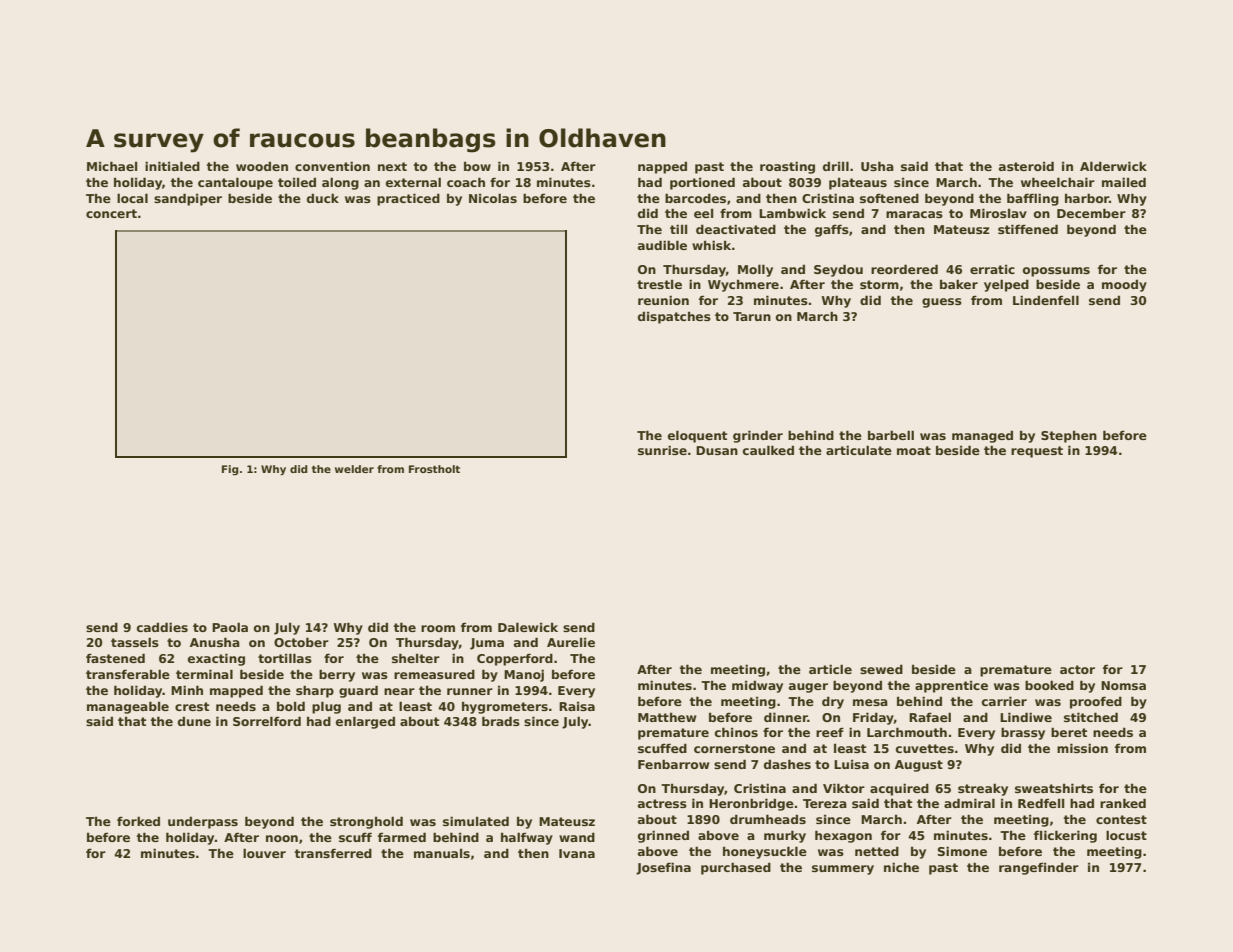 This screenshot has width=1233, height=952. I want to click on actor, so click(1077, 669).
